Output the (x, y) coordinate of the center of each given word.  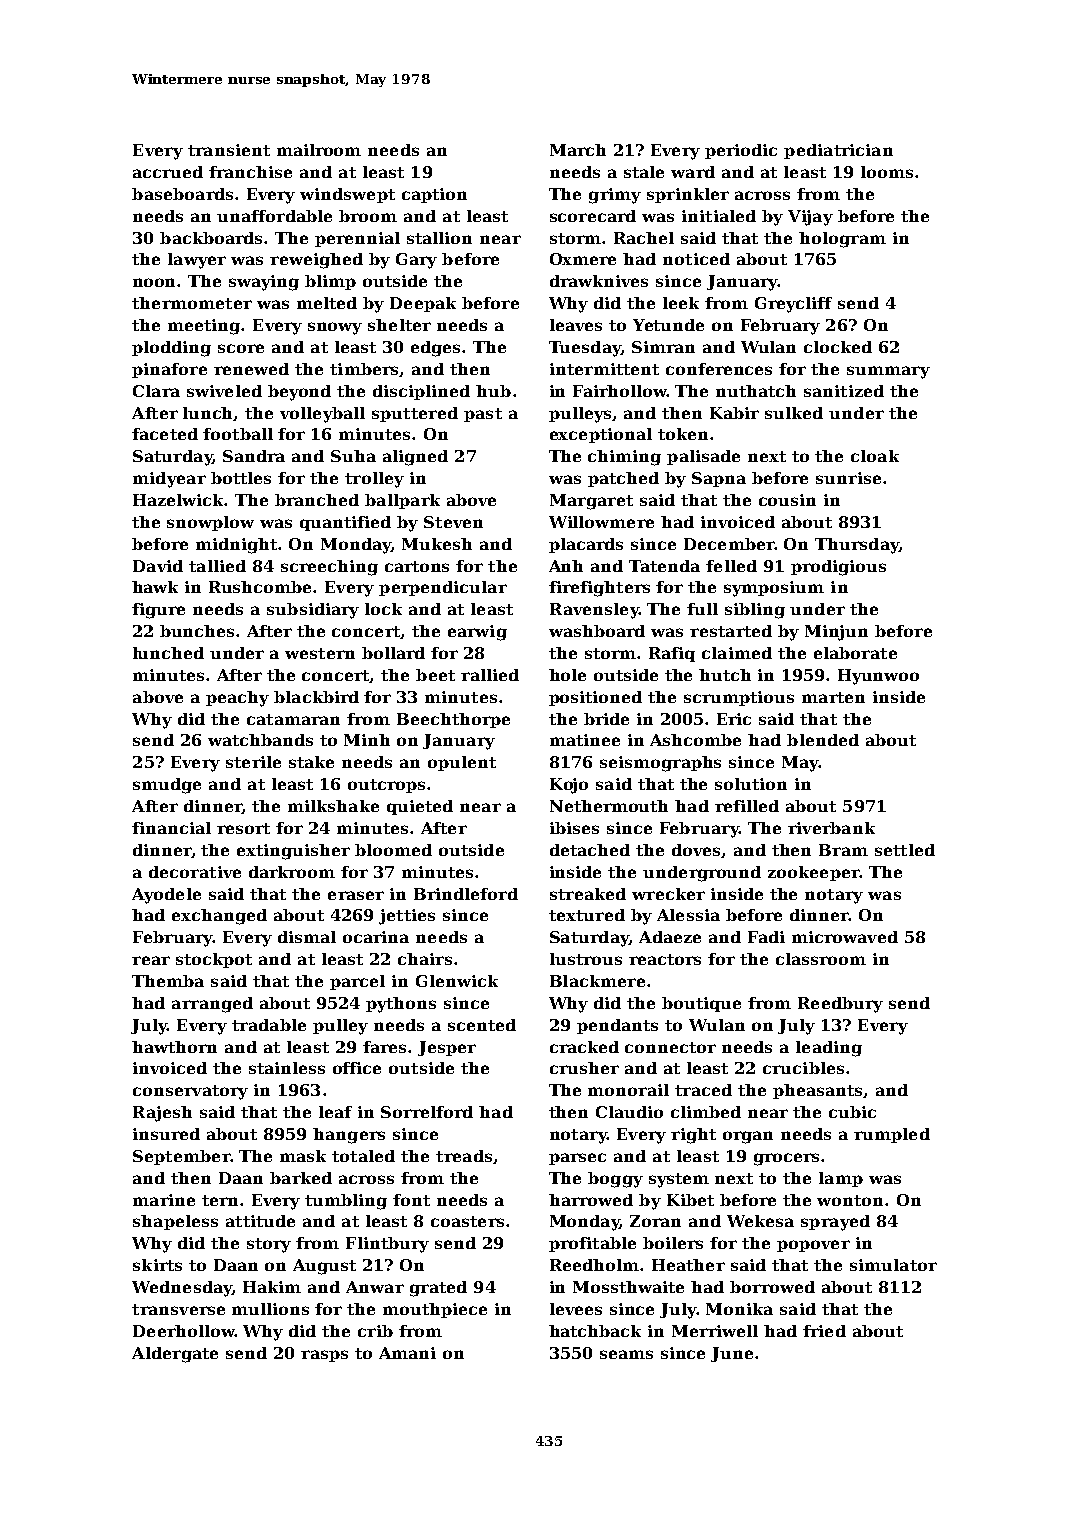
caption (434, 195)
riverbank (831, 828)
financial (171, 828)
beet (435, 675)
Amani (407, 1353)
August (324, 1267)
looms (887, 172)
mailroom (319, 150)
